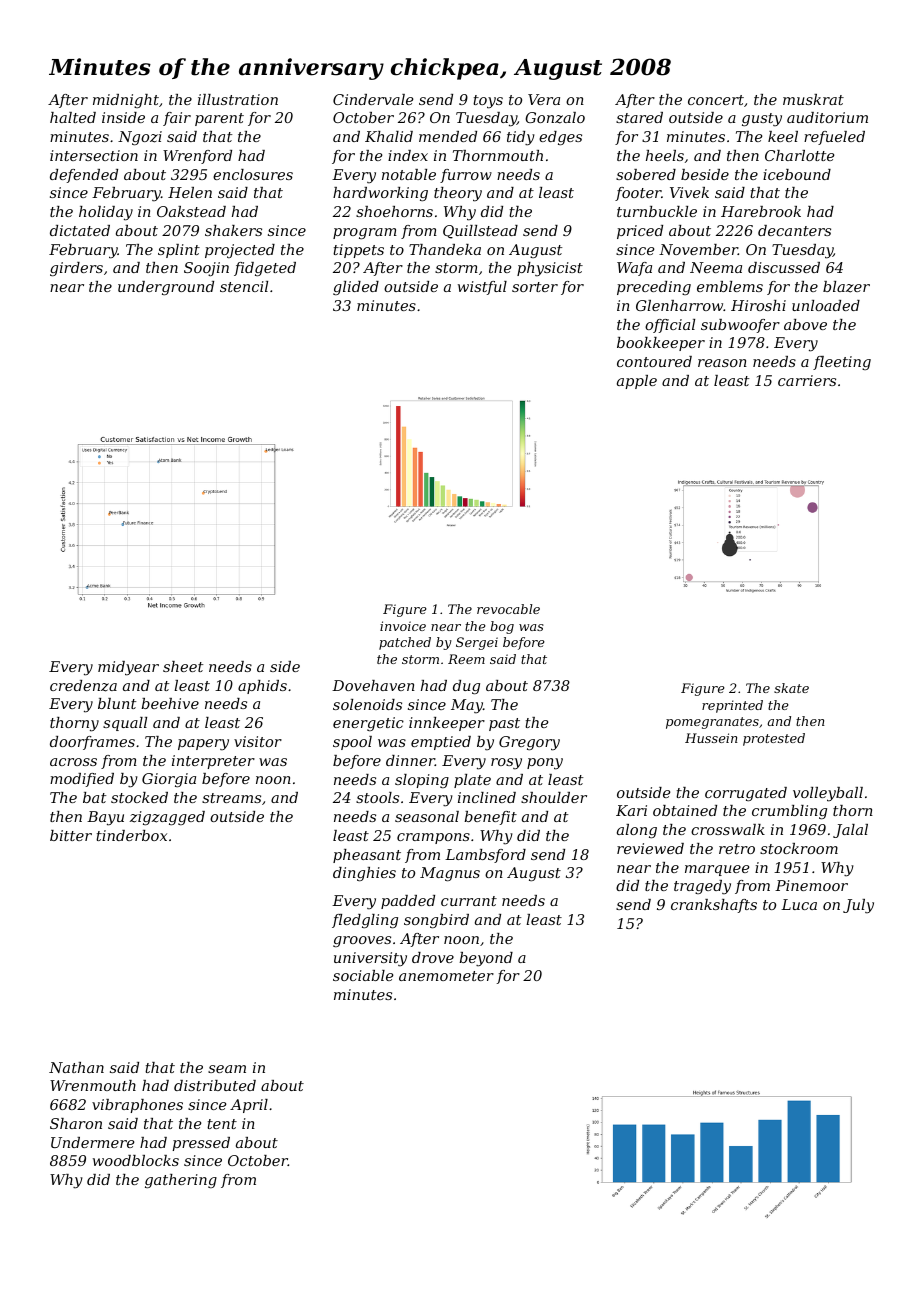  I want to click on Cindervale, so click(373, 99).
